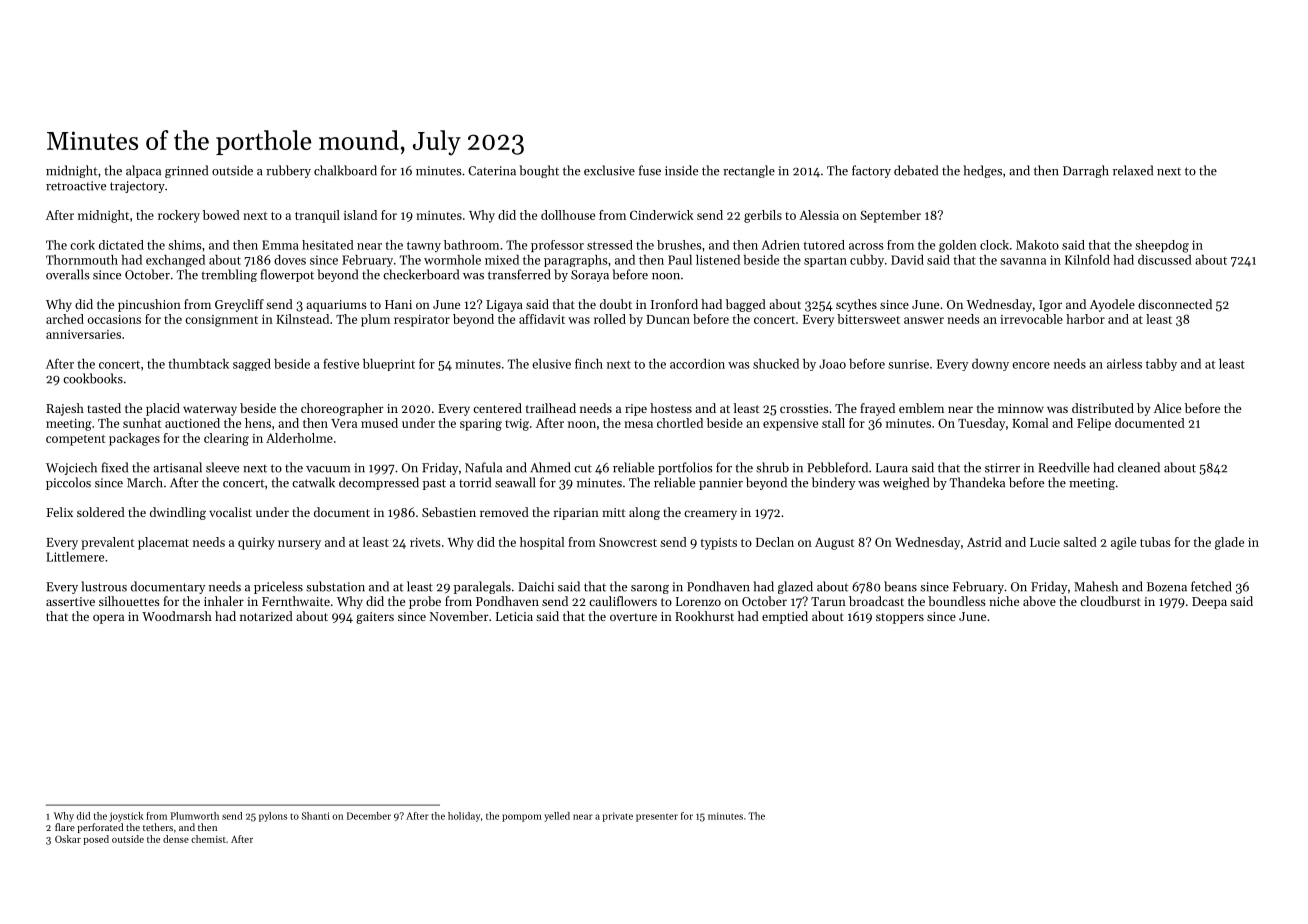 Image resolution: width=1308 pixels, height=924 pixels. What do you see at coordinates (650, 170) in the screenshot?
I see `fuse` at bounding box center [650, 170].
